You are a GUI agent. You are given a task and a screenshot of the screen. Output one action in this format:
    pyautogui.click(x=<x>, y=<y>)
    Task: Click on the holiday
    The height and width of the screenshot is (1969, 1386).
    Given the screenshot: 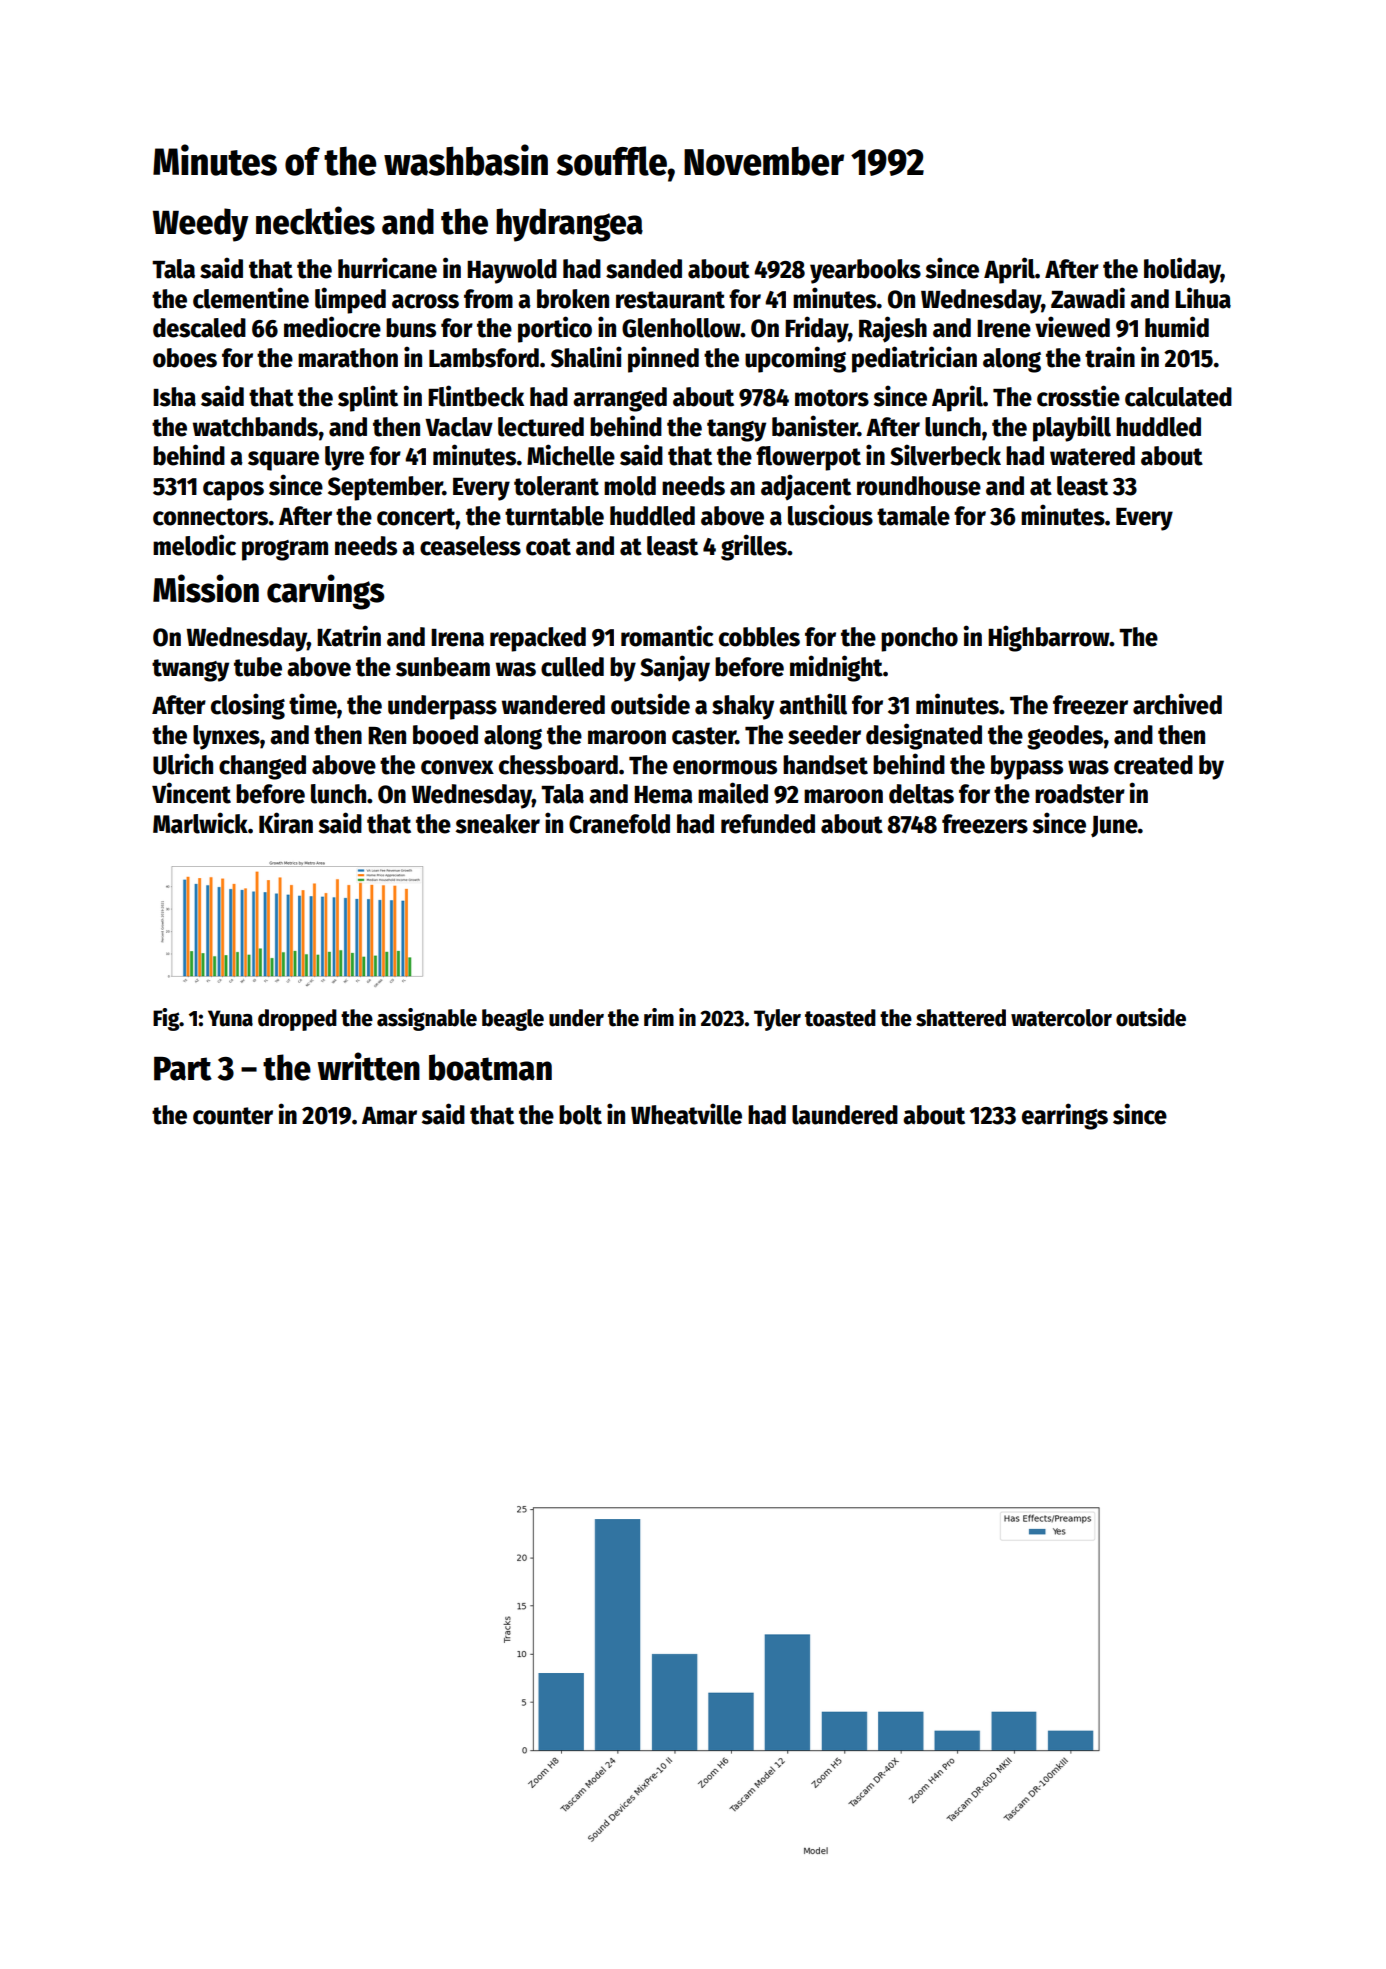 What is the action you would take?
    pyautogui.click(x=1182, y=270)
